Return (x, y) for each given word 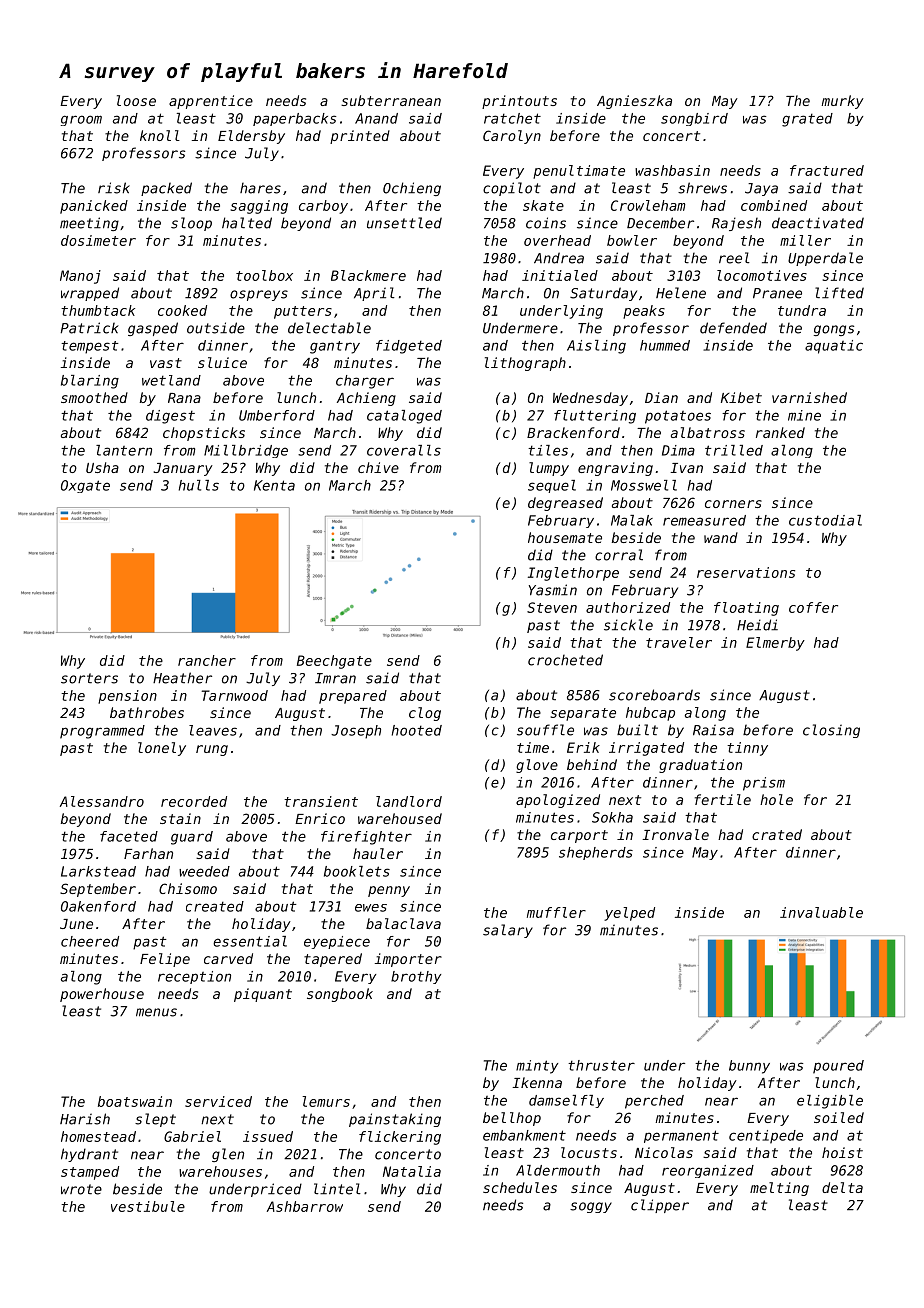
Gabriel (192, 1136)
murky (843, 102)
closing (831, 731)
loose (136, 100)
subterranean (391, 100)
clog (425, 714)
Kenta (274, 485)
